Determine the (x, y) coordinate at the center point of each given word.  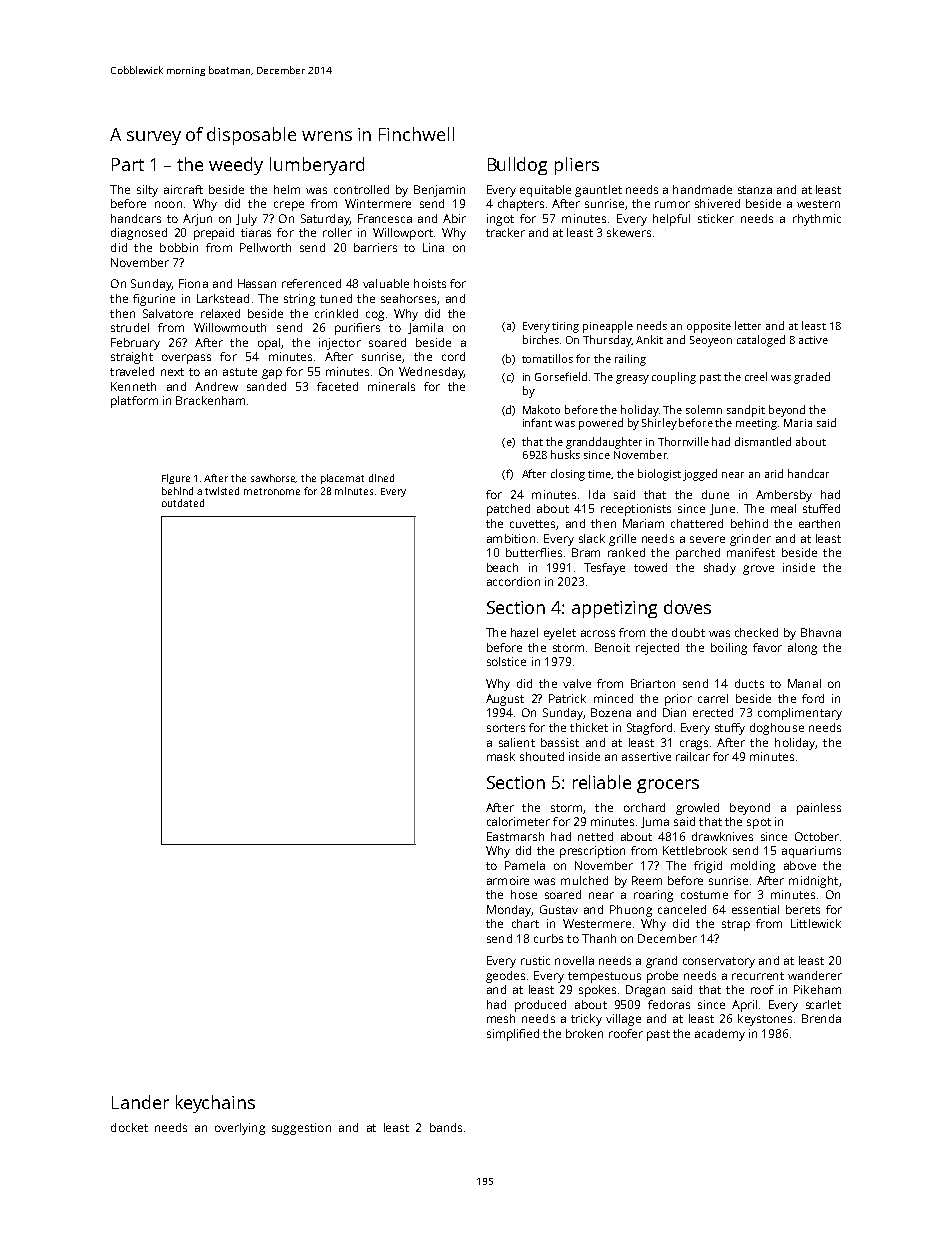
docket (129, 1127)
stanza (755, 190)
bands (446, 1127)
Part (128, 164)
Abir (454, 218)
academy (720, 1035)
